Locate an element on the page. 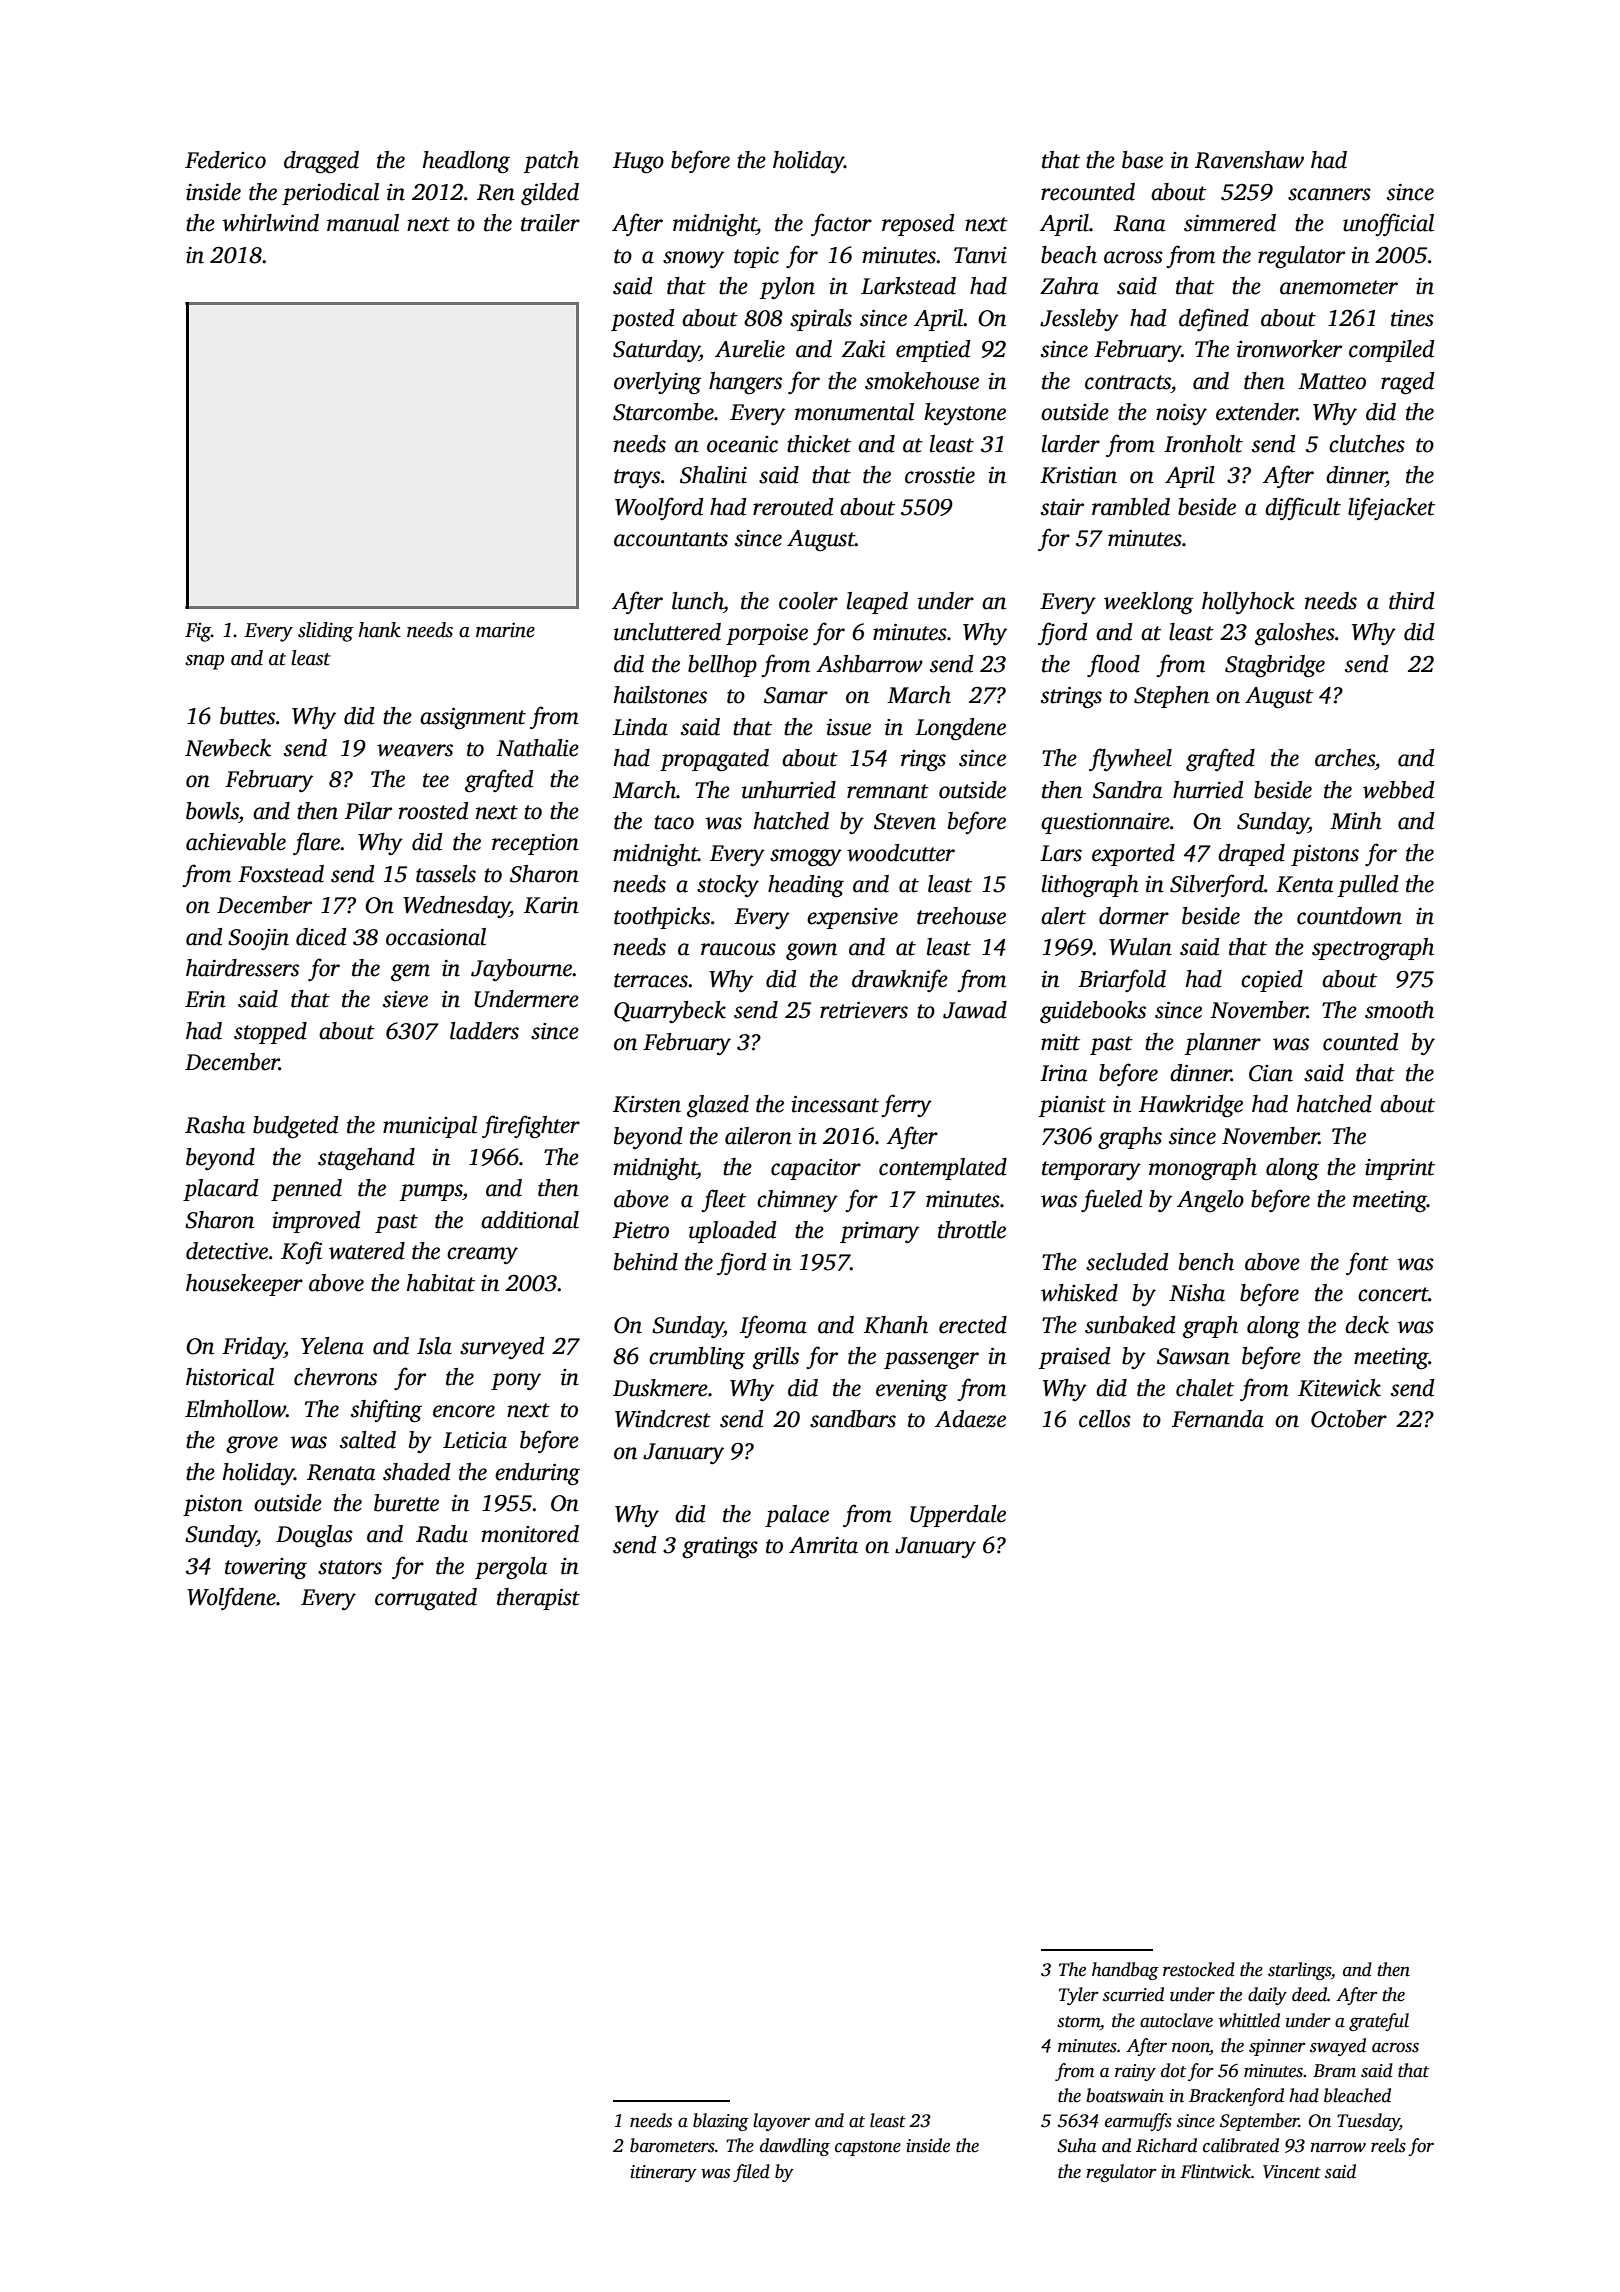 The height and width of the image is (2292, 1620). Hugo is located at coordinates (638, 162).
